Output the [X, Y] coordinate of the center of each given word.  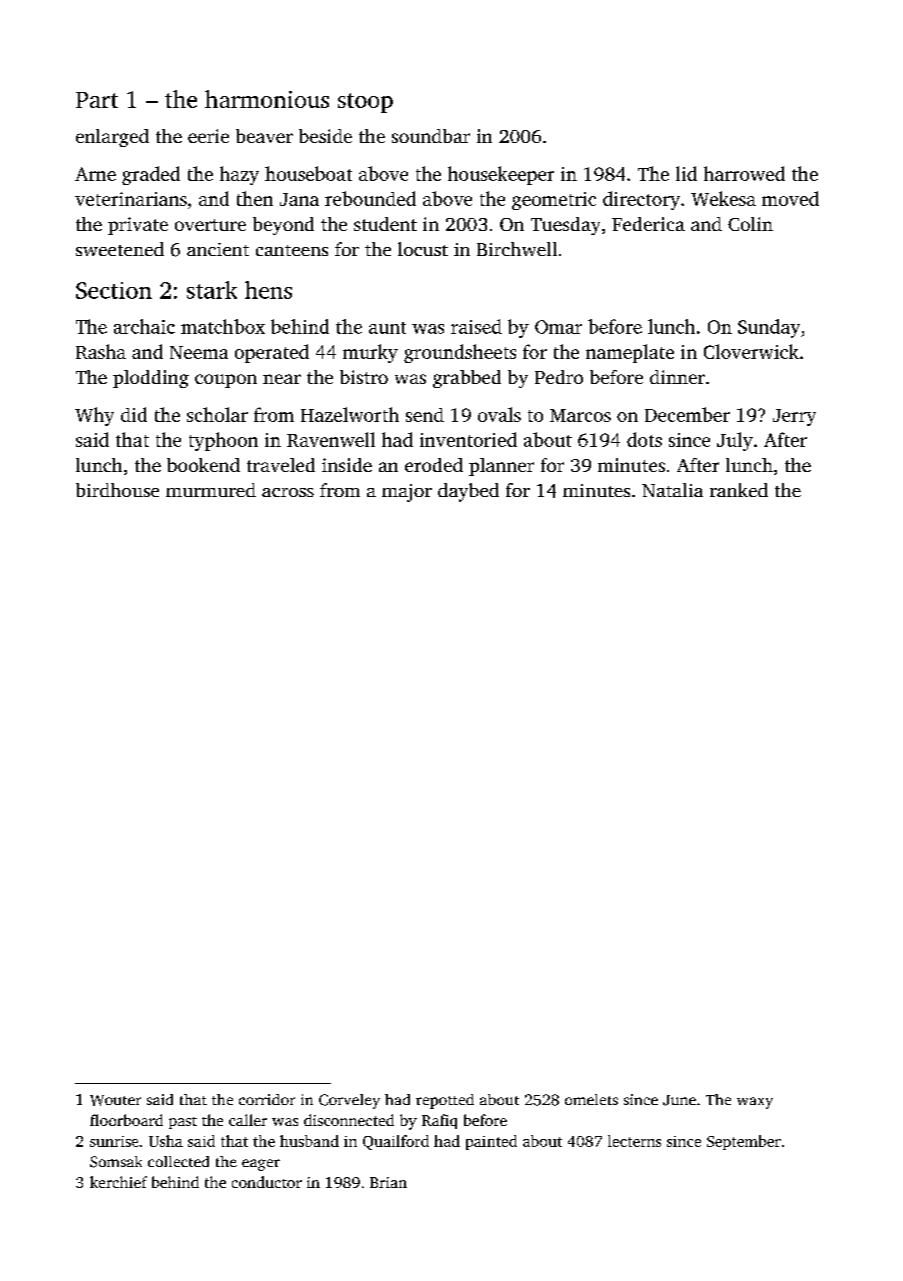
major [407, 493]
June [679, 1100]
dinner [677, 377]
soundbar [431, 136]
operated [272, 353]
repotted [445, 1101]
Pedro [559, 377]
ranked [739, 490]
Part [97, 100]
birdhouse [117, 490]
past [183, 1123]
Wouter [115, 1100]
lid [686, 173]
